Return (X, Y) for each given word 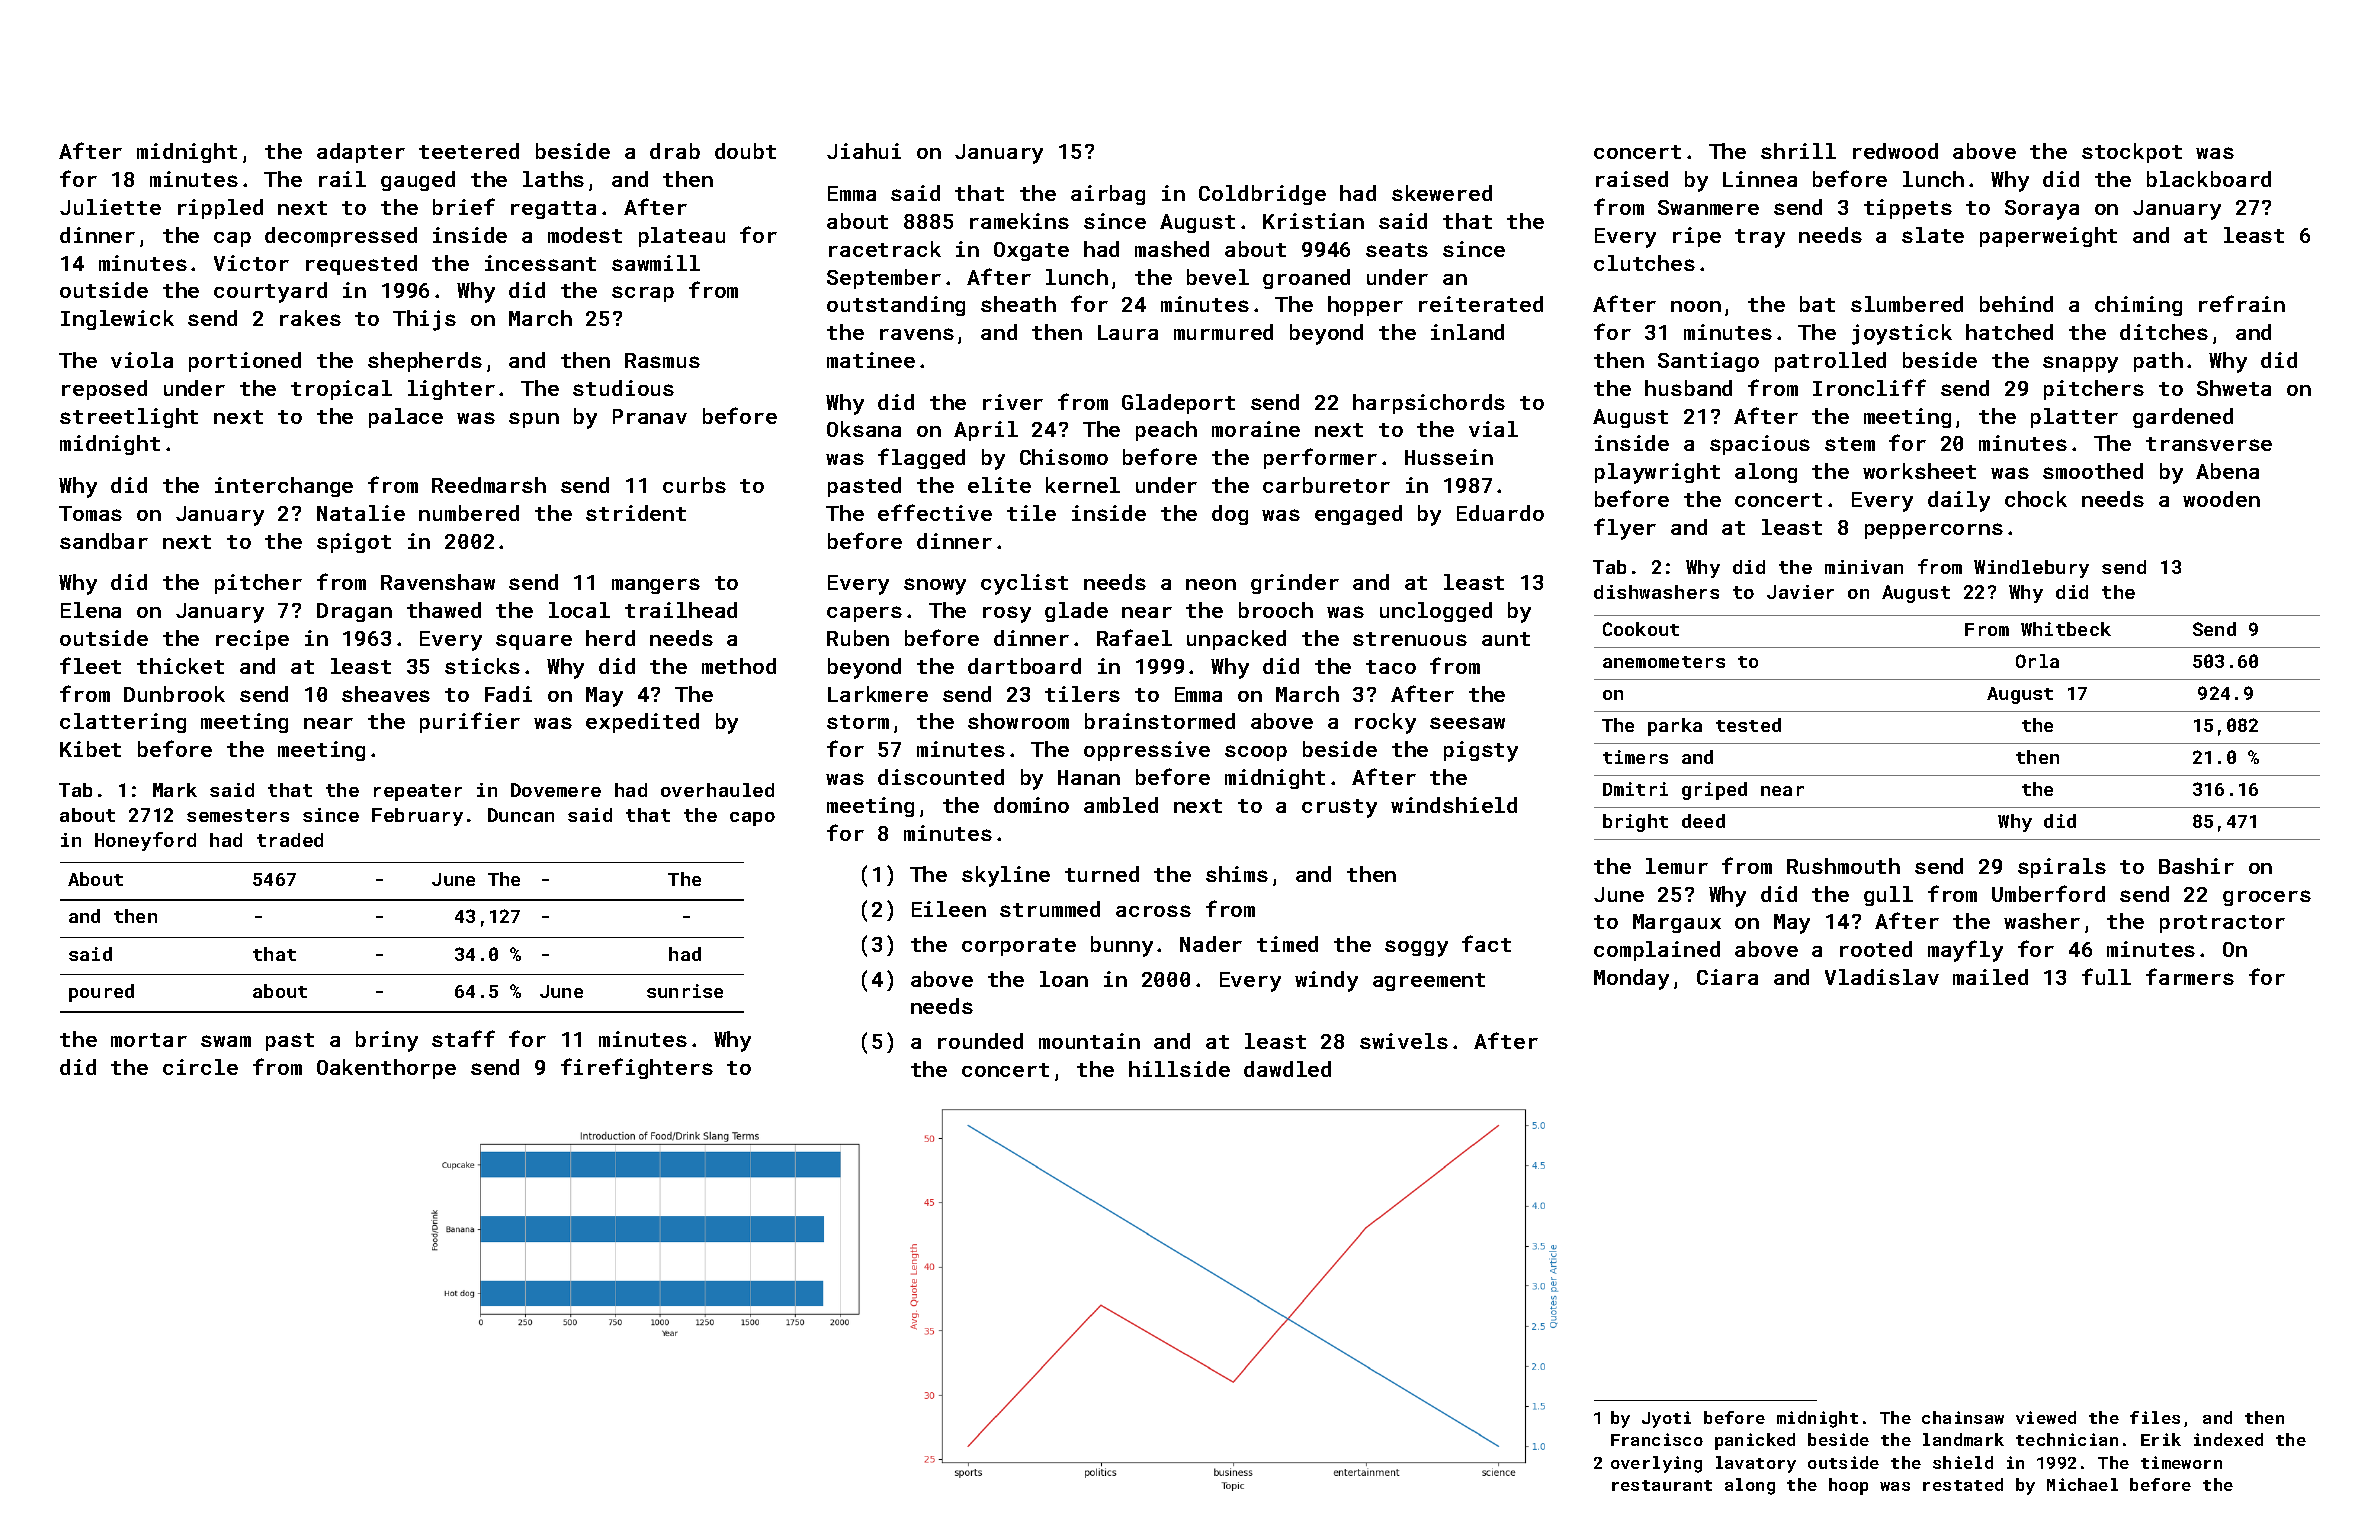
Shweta (2234, 388)
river (1013, 402)
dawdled (1287, 1069)
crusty (1339, 808)
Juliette (110, 207)
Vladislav (1882, 977)
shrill (1798, 151)
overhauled (717, 790)
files (2155, 1417)
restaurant (1662, 1485)
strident (636, 513)
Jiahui (864, 151)
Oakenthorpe (386, 1069)
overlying (1656, 1464)
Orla (2037, 661)
